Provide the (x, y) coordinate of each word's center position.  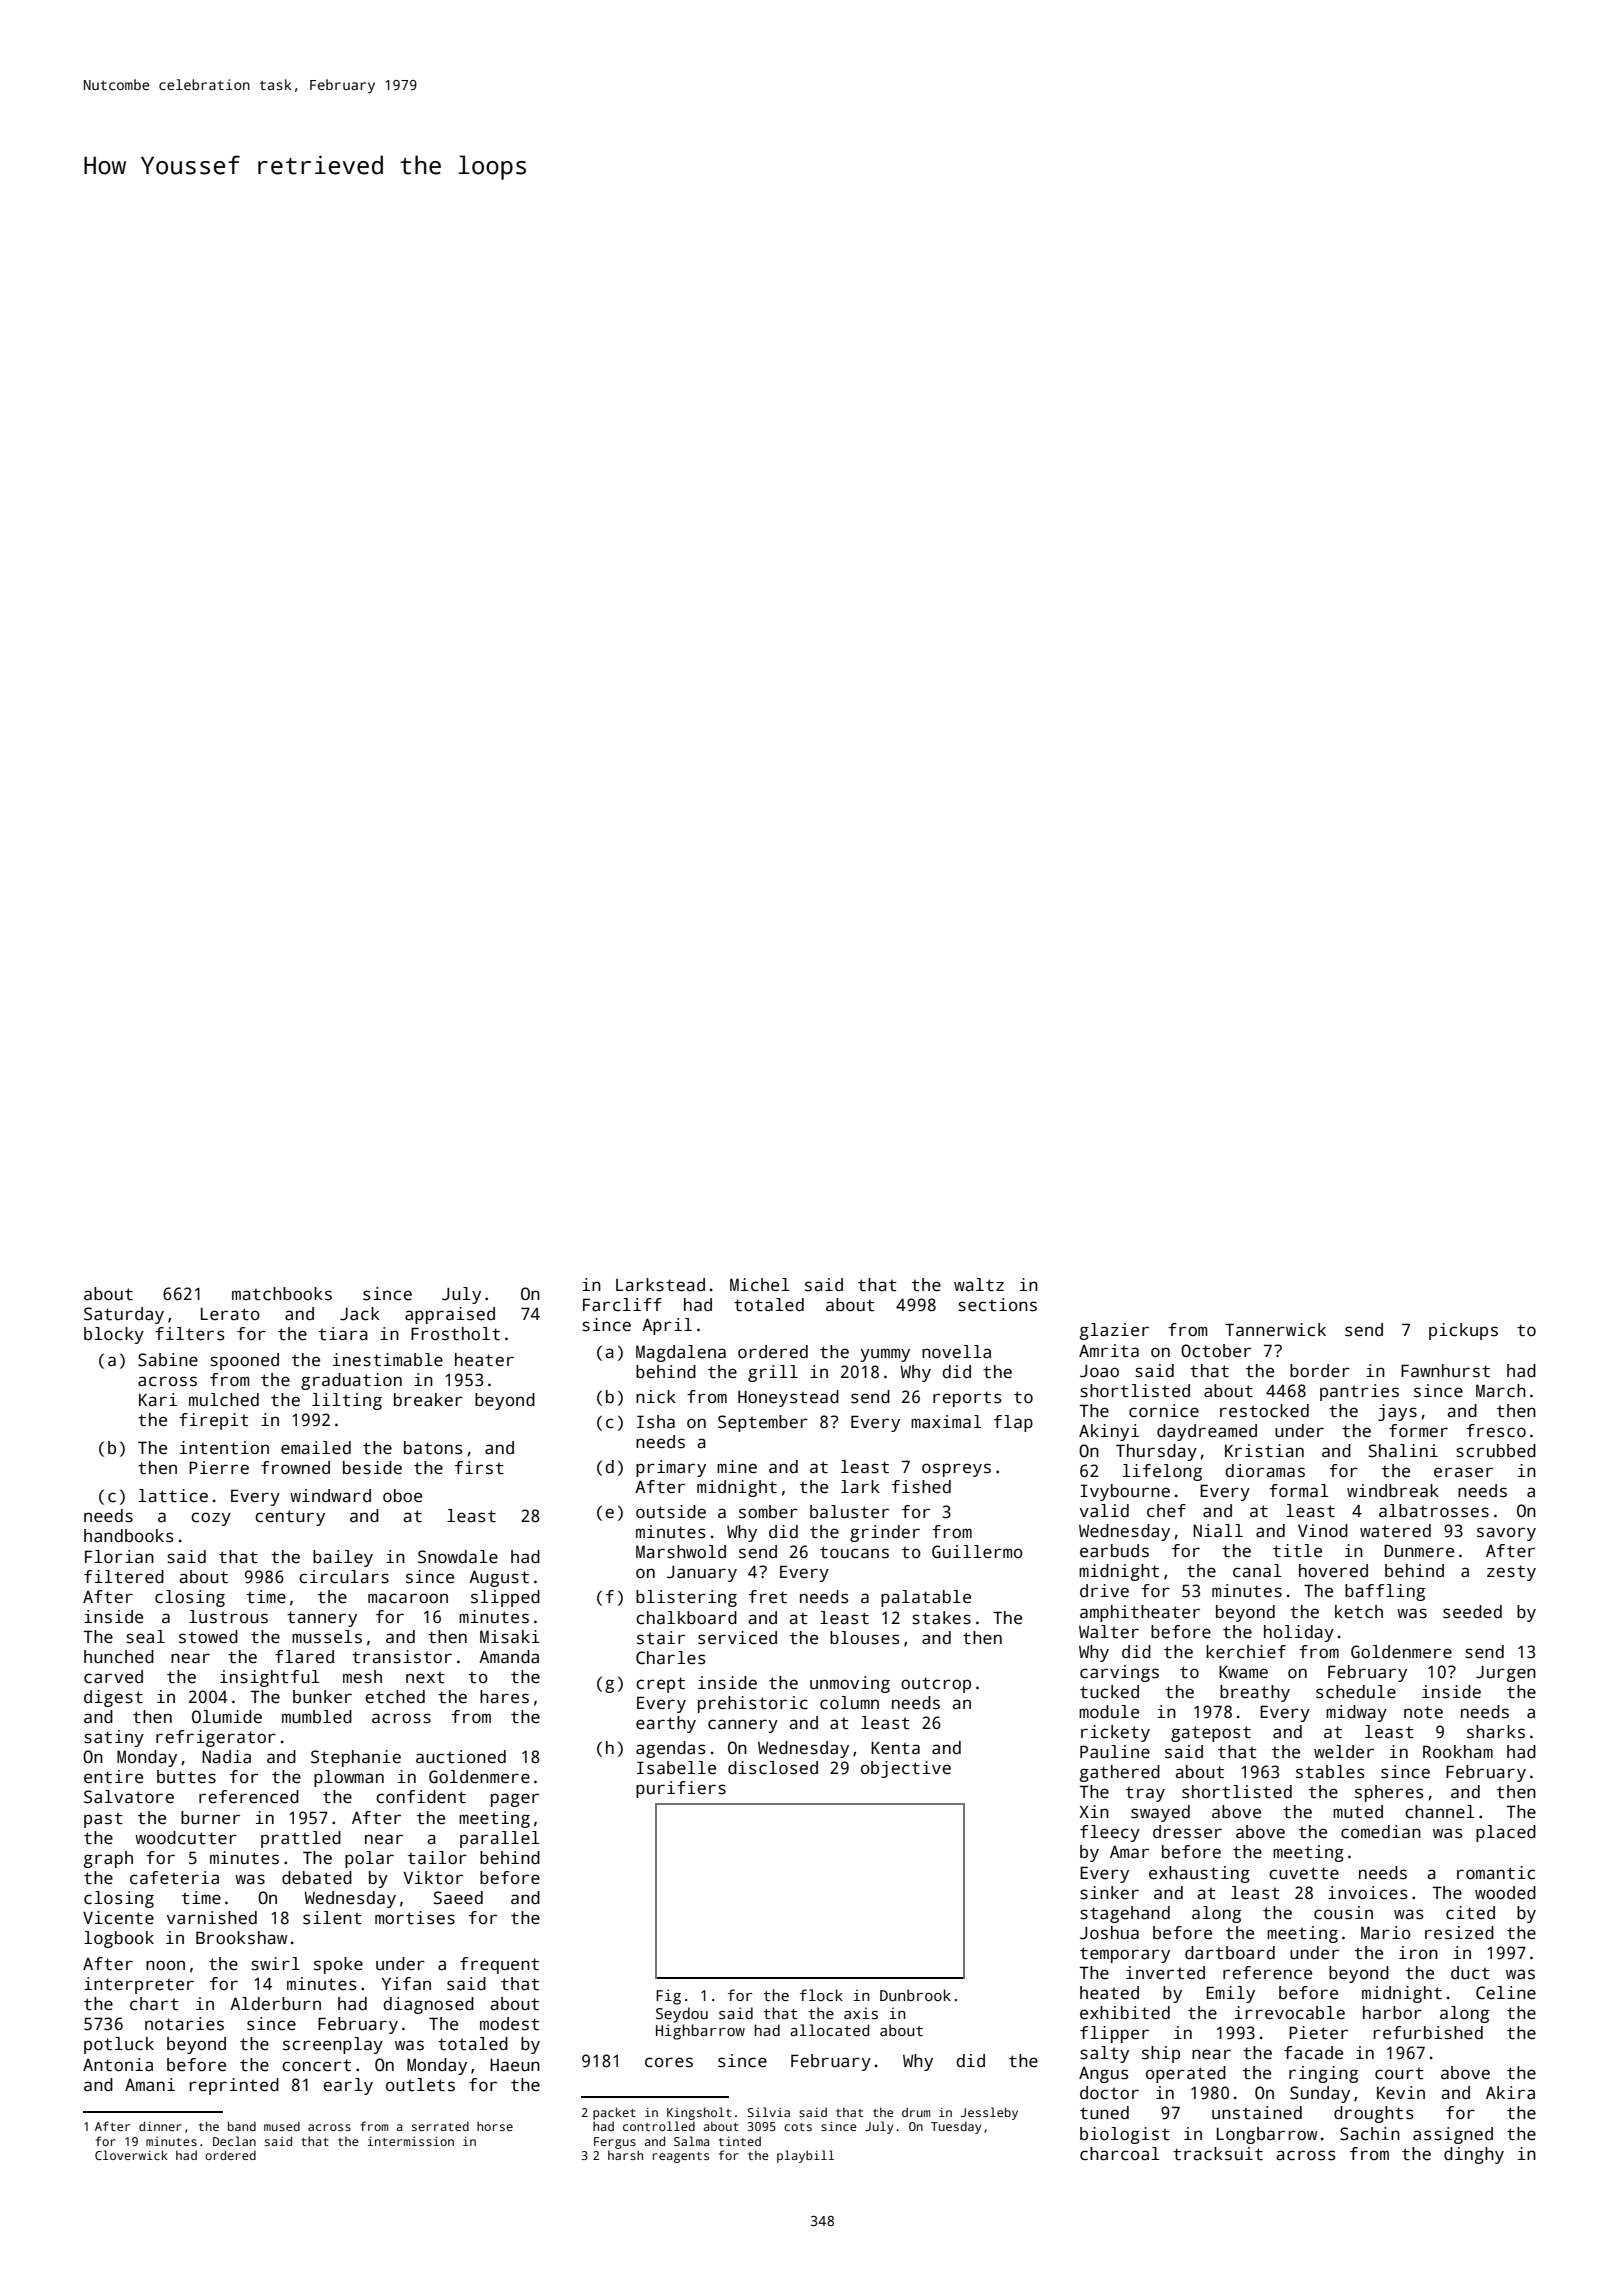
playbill (805, 2156)
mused (282, 2126)
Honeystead (788, 1398)
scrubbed (1496, 1451)
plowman (349, 1778)
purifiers (681, 1789)
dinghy (1474, 2155)
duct (1470, 1973)
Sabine (168, 1360)
